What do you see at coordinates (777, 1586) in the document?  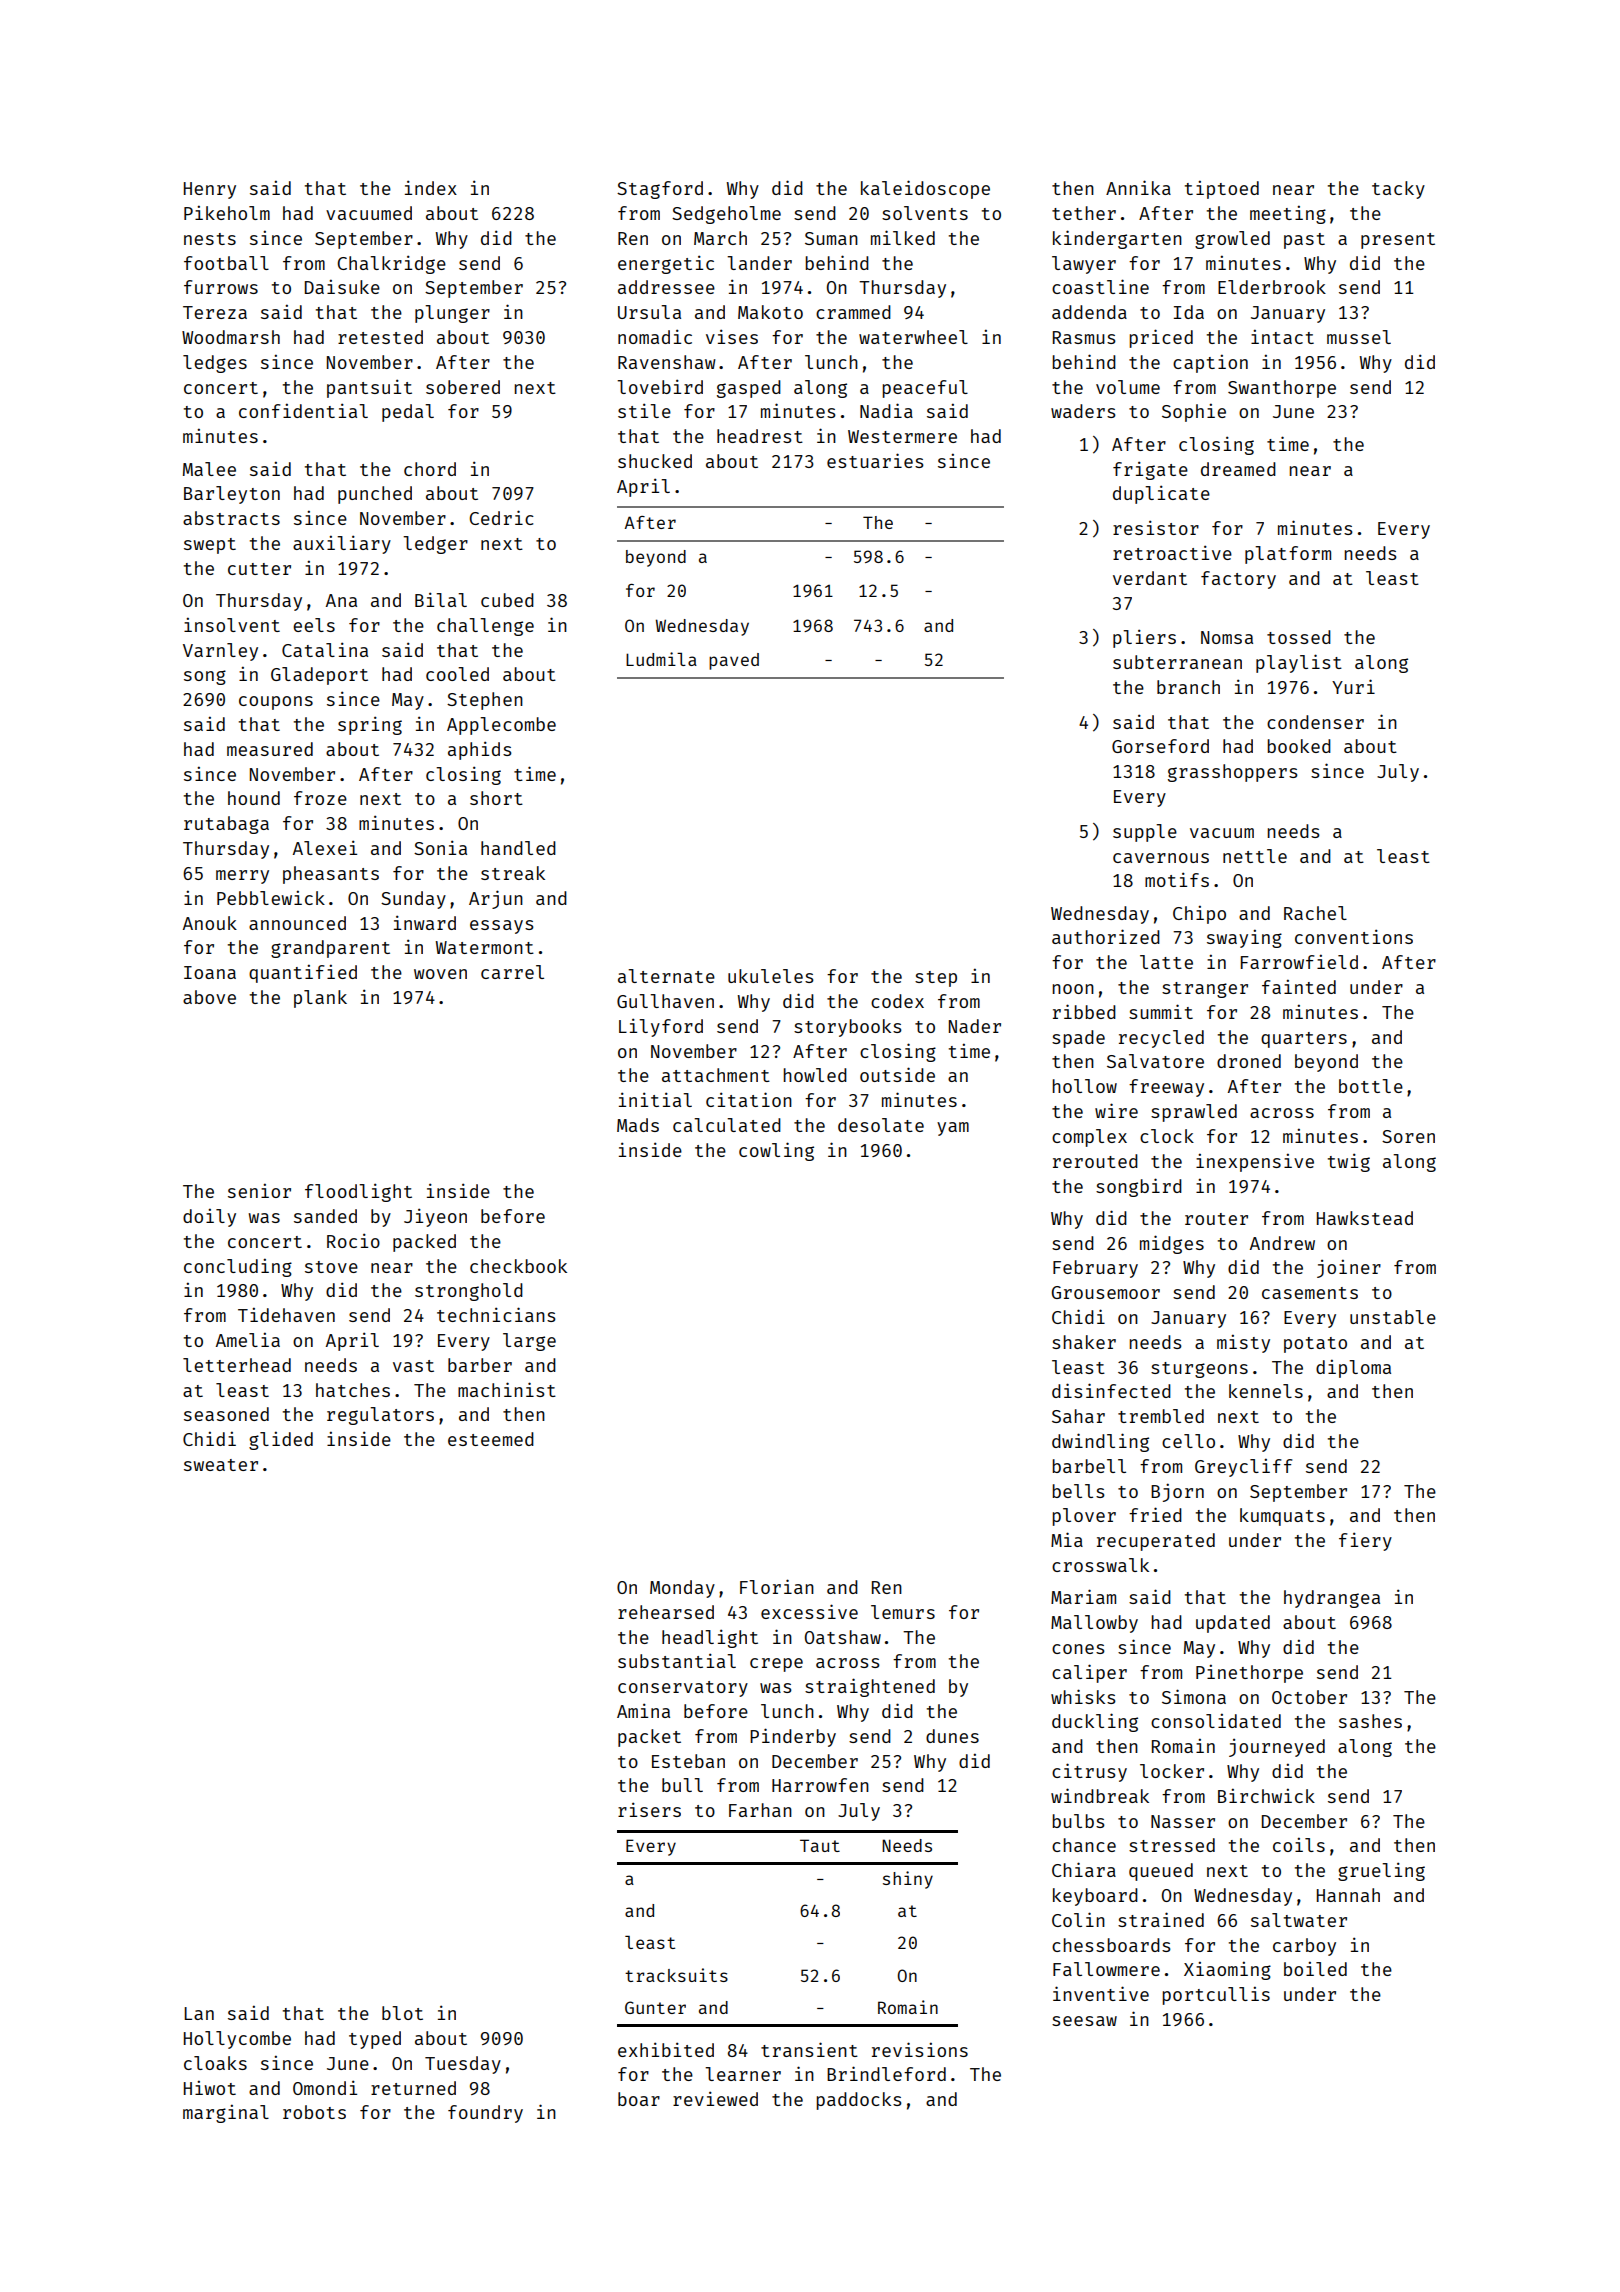 I see `Florian` at bounding box center [777, 1586].
